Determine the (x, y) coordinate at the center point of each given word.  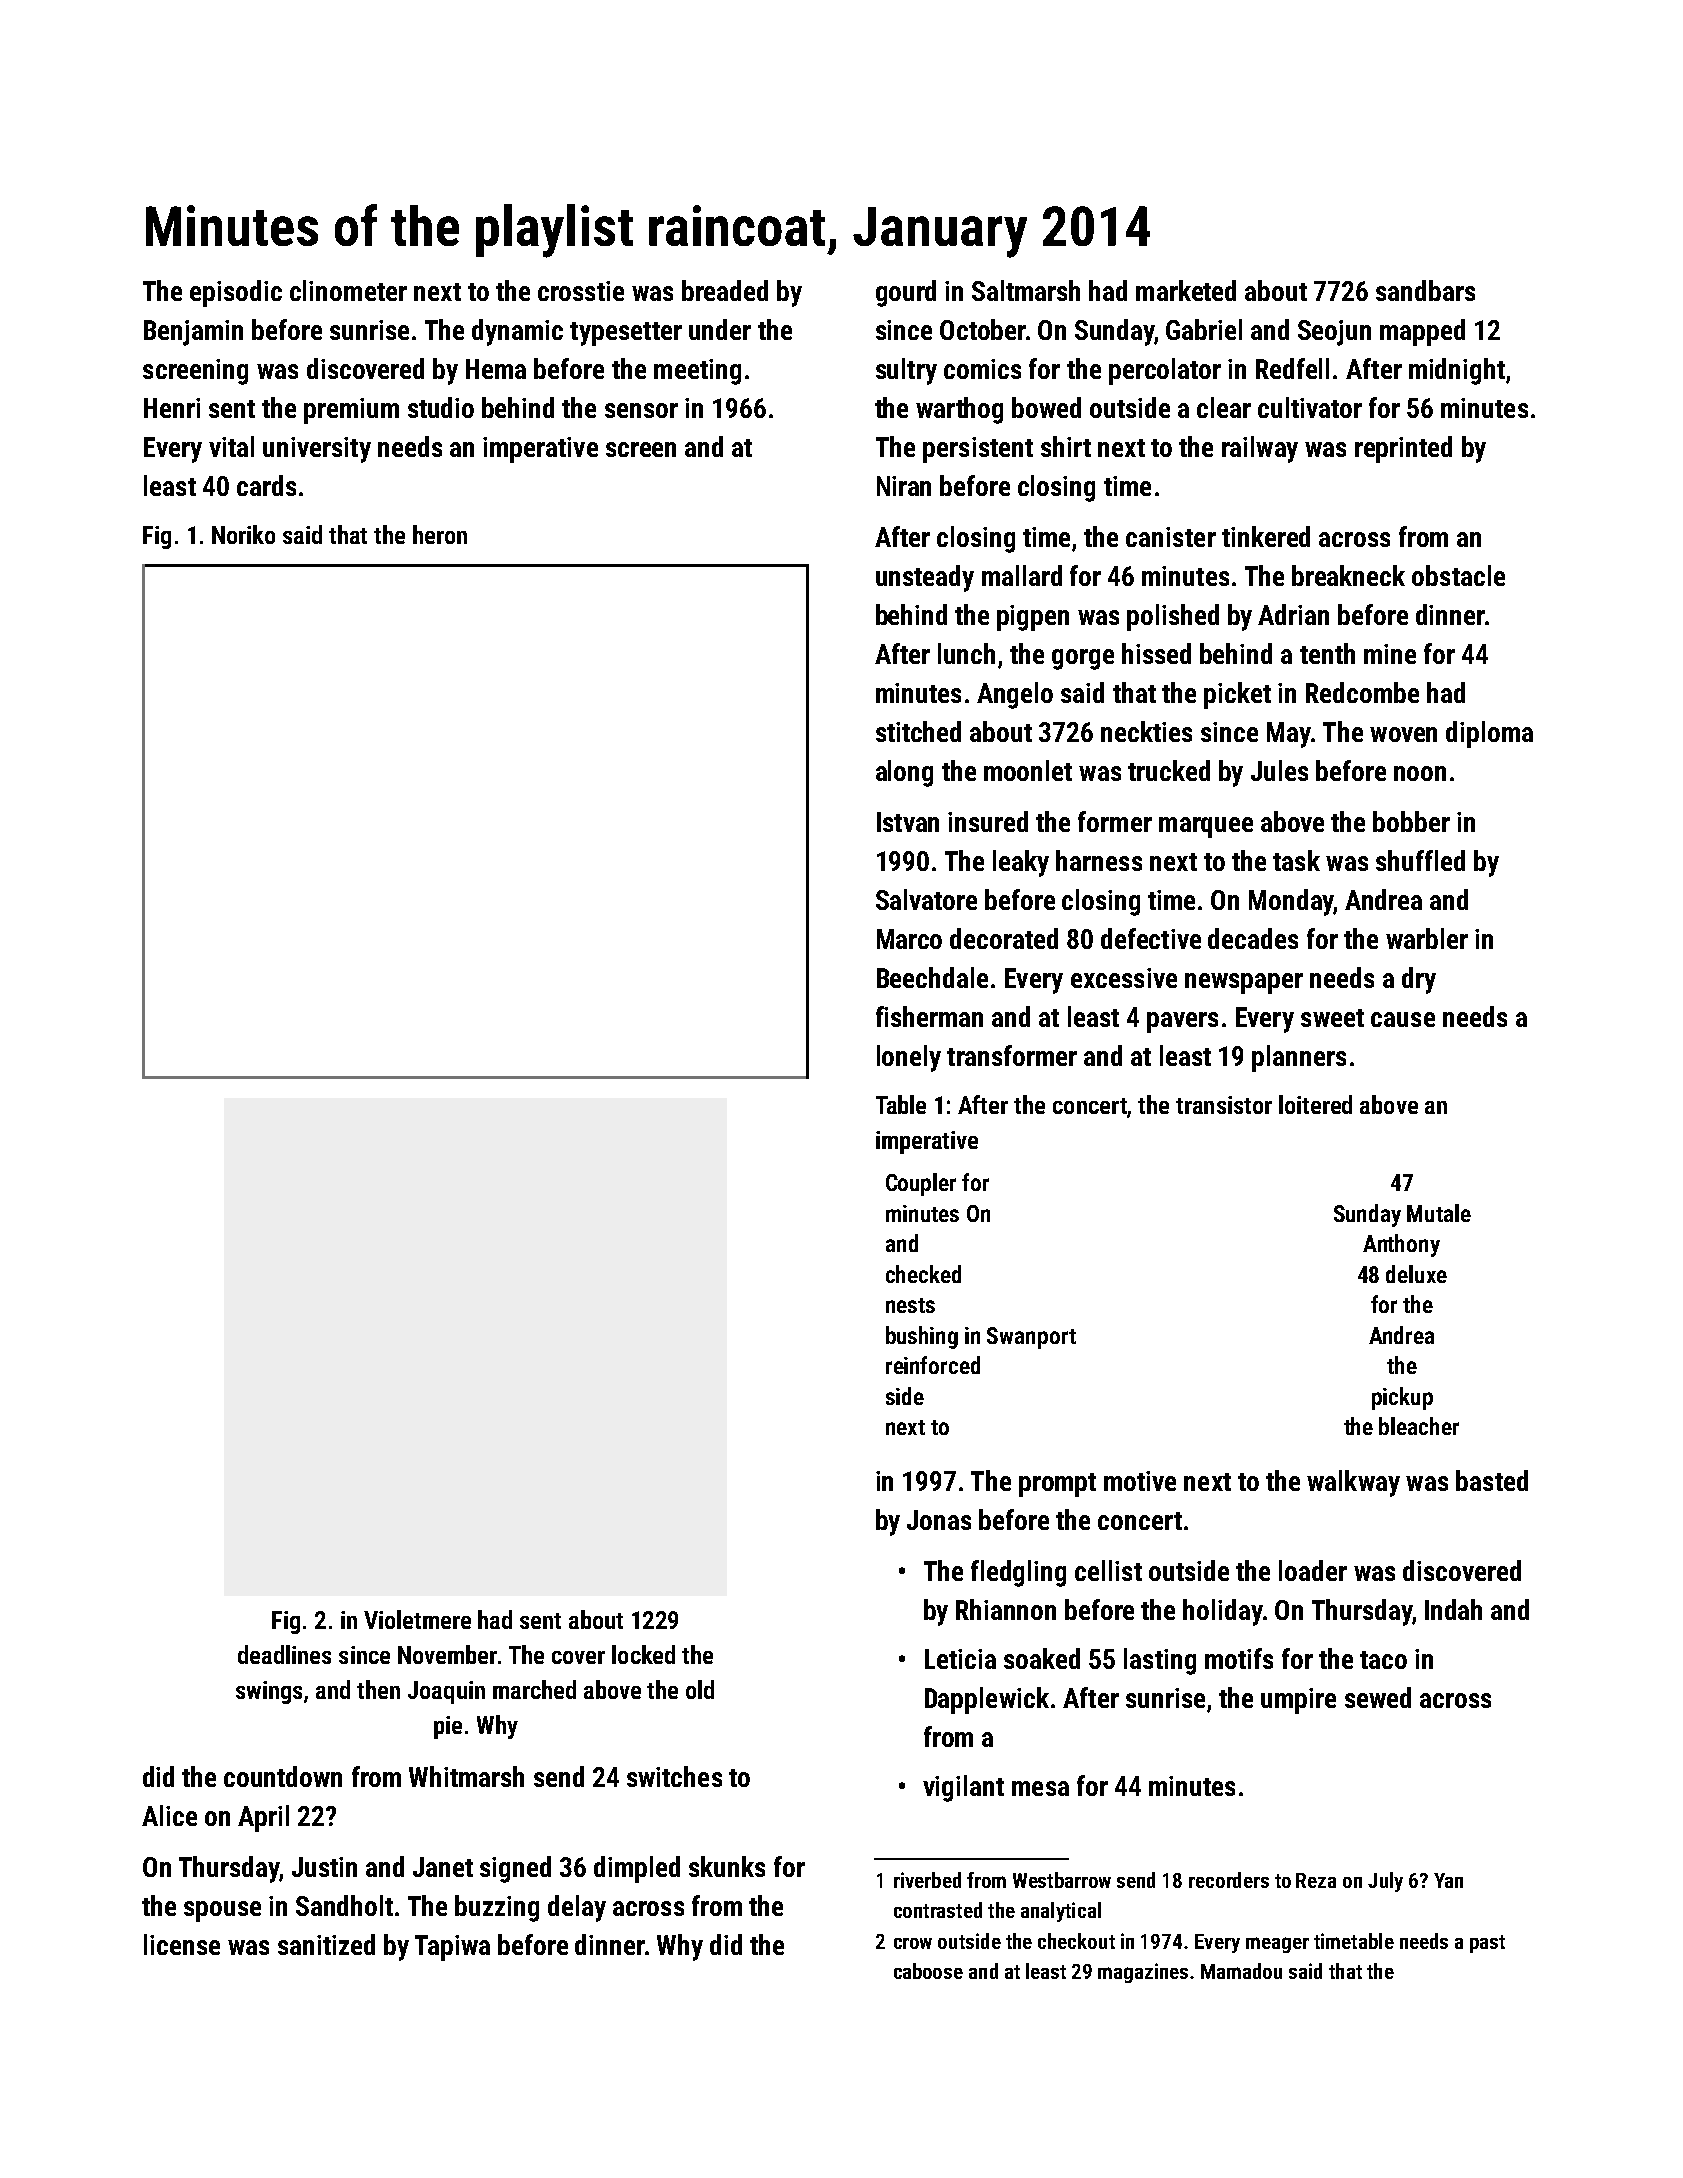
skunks (727, 1866)
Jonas (939, 1520)
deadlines (284, 1654)
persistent (978, 450)
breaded (725, 290)
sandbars (1425, 290)
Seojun (1334, 333)
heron (440, 534)
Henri (172, 408)
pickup (1402, 1398)
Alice (169, 1815)
